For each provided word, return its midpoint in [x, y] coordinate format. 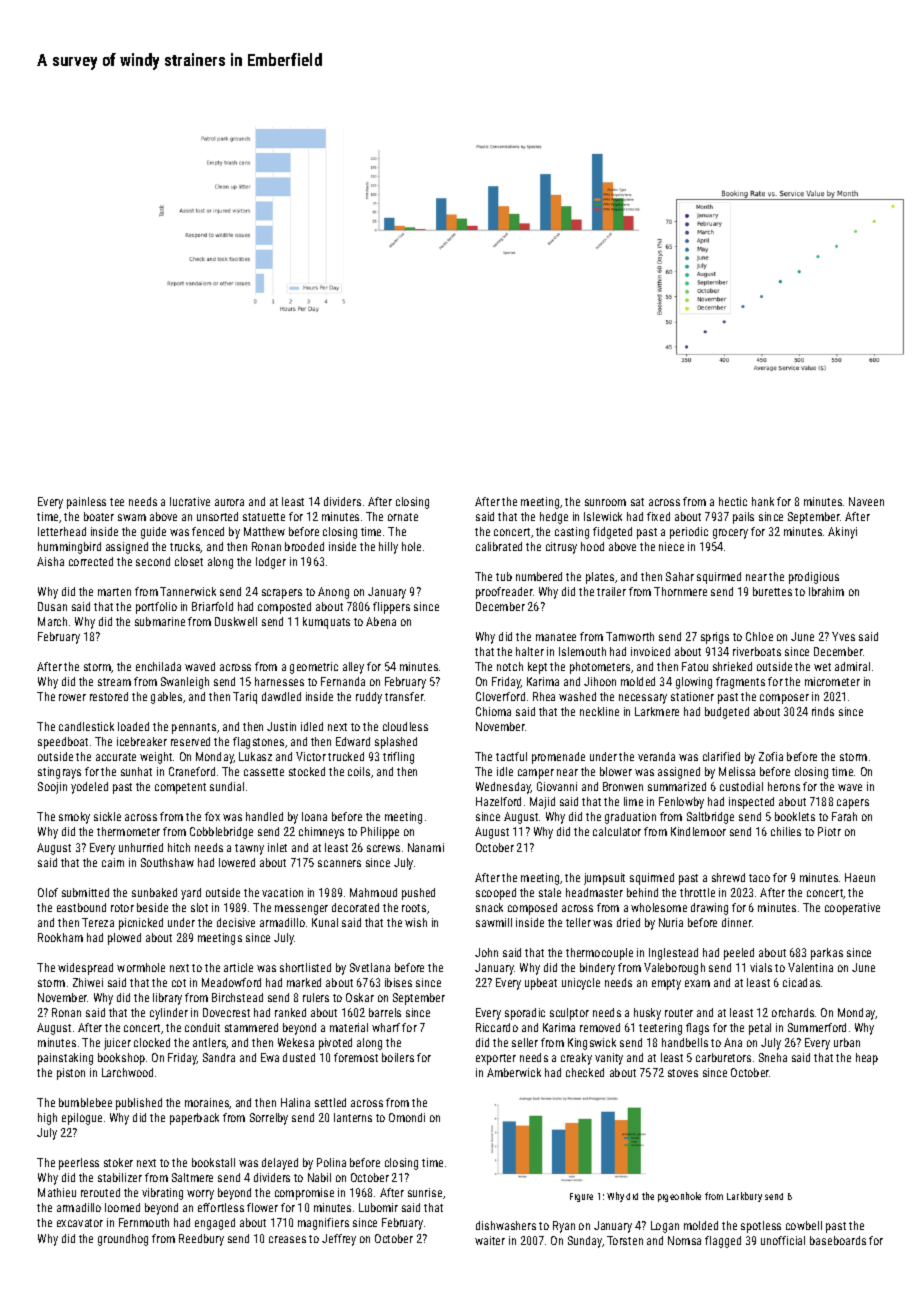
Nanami [426, 847]
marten [114, 592]
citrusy [561, 548]
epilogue [82, 1119]
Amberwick [514, 1072]
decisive [236, 922]
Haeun [860, 877]
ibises [398, 982]
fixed [658, 516]
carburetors [723, 1057]
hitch [179, 847]
